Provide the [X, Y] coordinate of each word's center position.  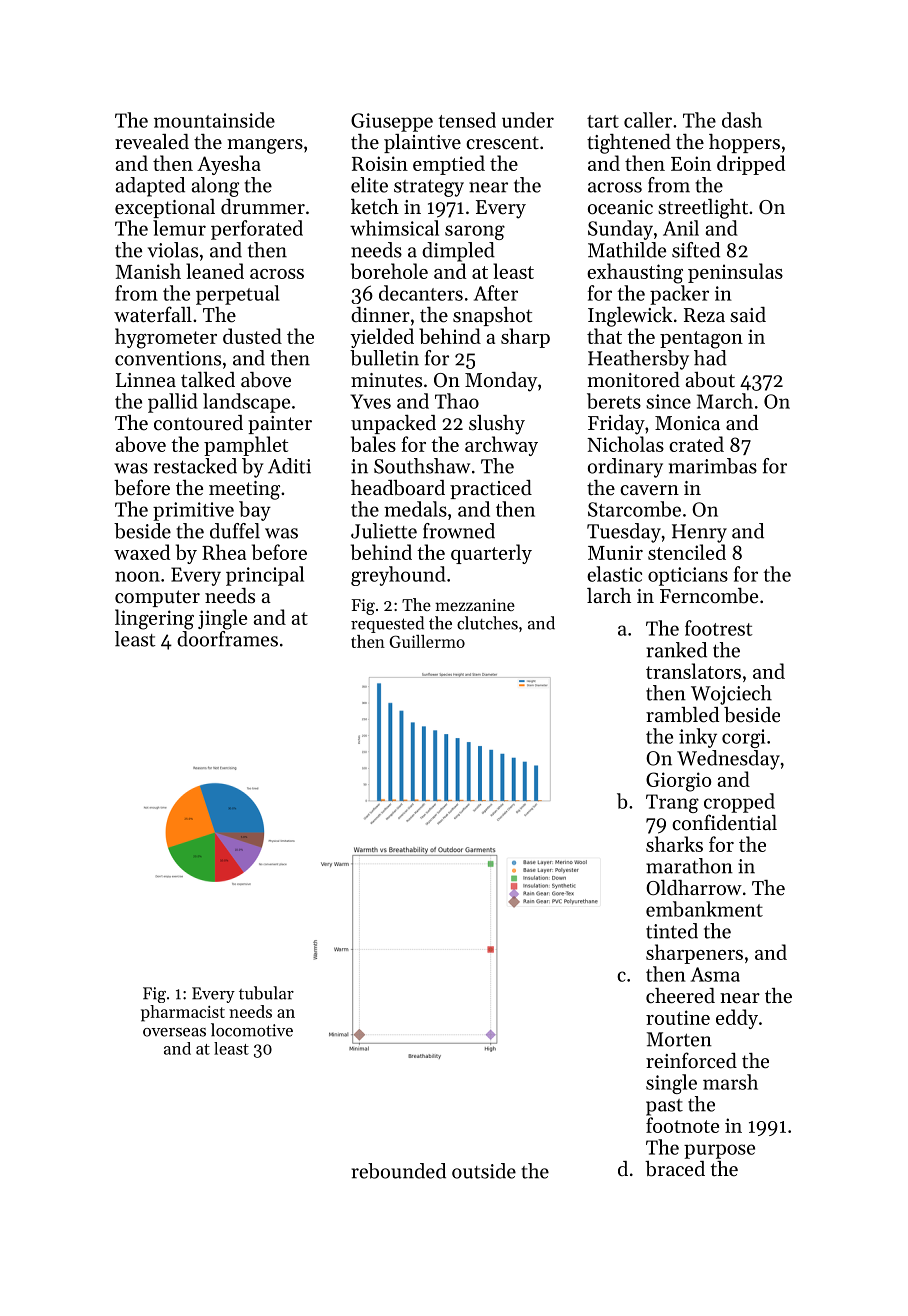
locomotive [252, 1030]
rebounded [398, 1171]
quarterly [491, 554]
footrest [719, 628]
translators [693, 671]
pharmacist [183, 1013]
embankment [704, 909]
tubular [266, 993]
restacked [195, 466]
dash [742, 120]
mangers [265, 146]
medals [415, 509]
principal [265, 576]
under [528, 120]
